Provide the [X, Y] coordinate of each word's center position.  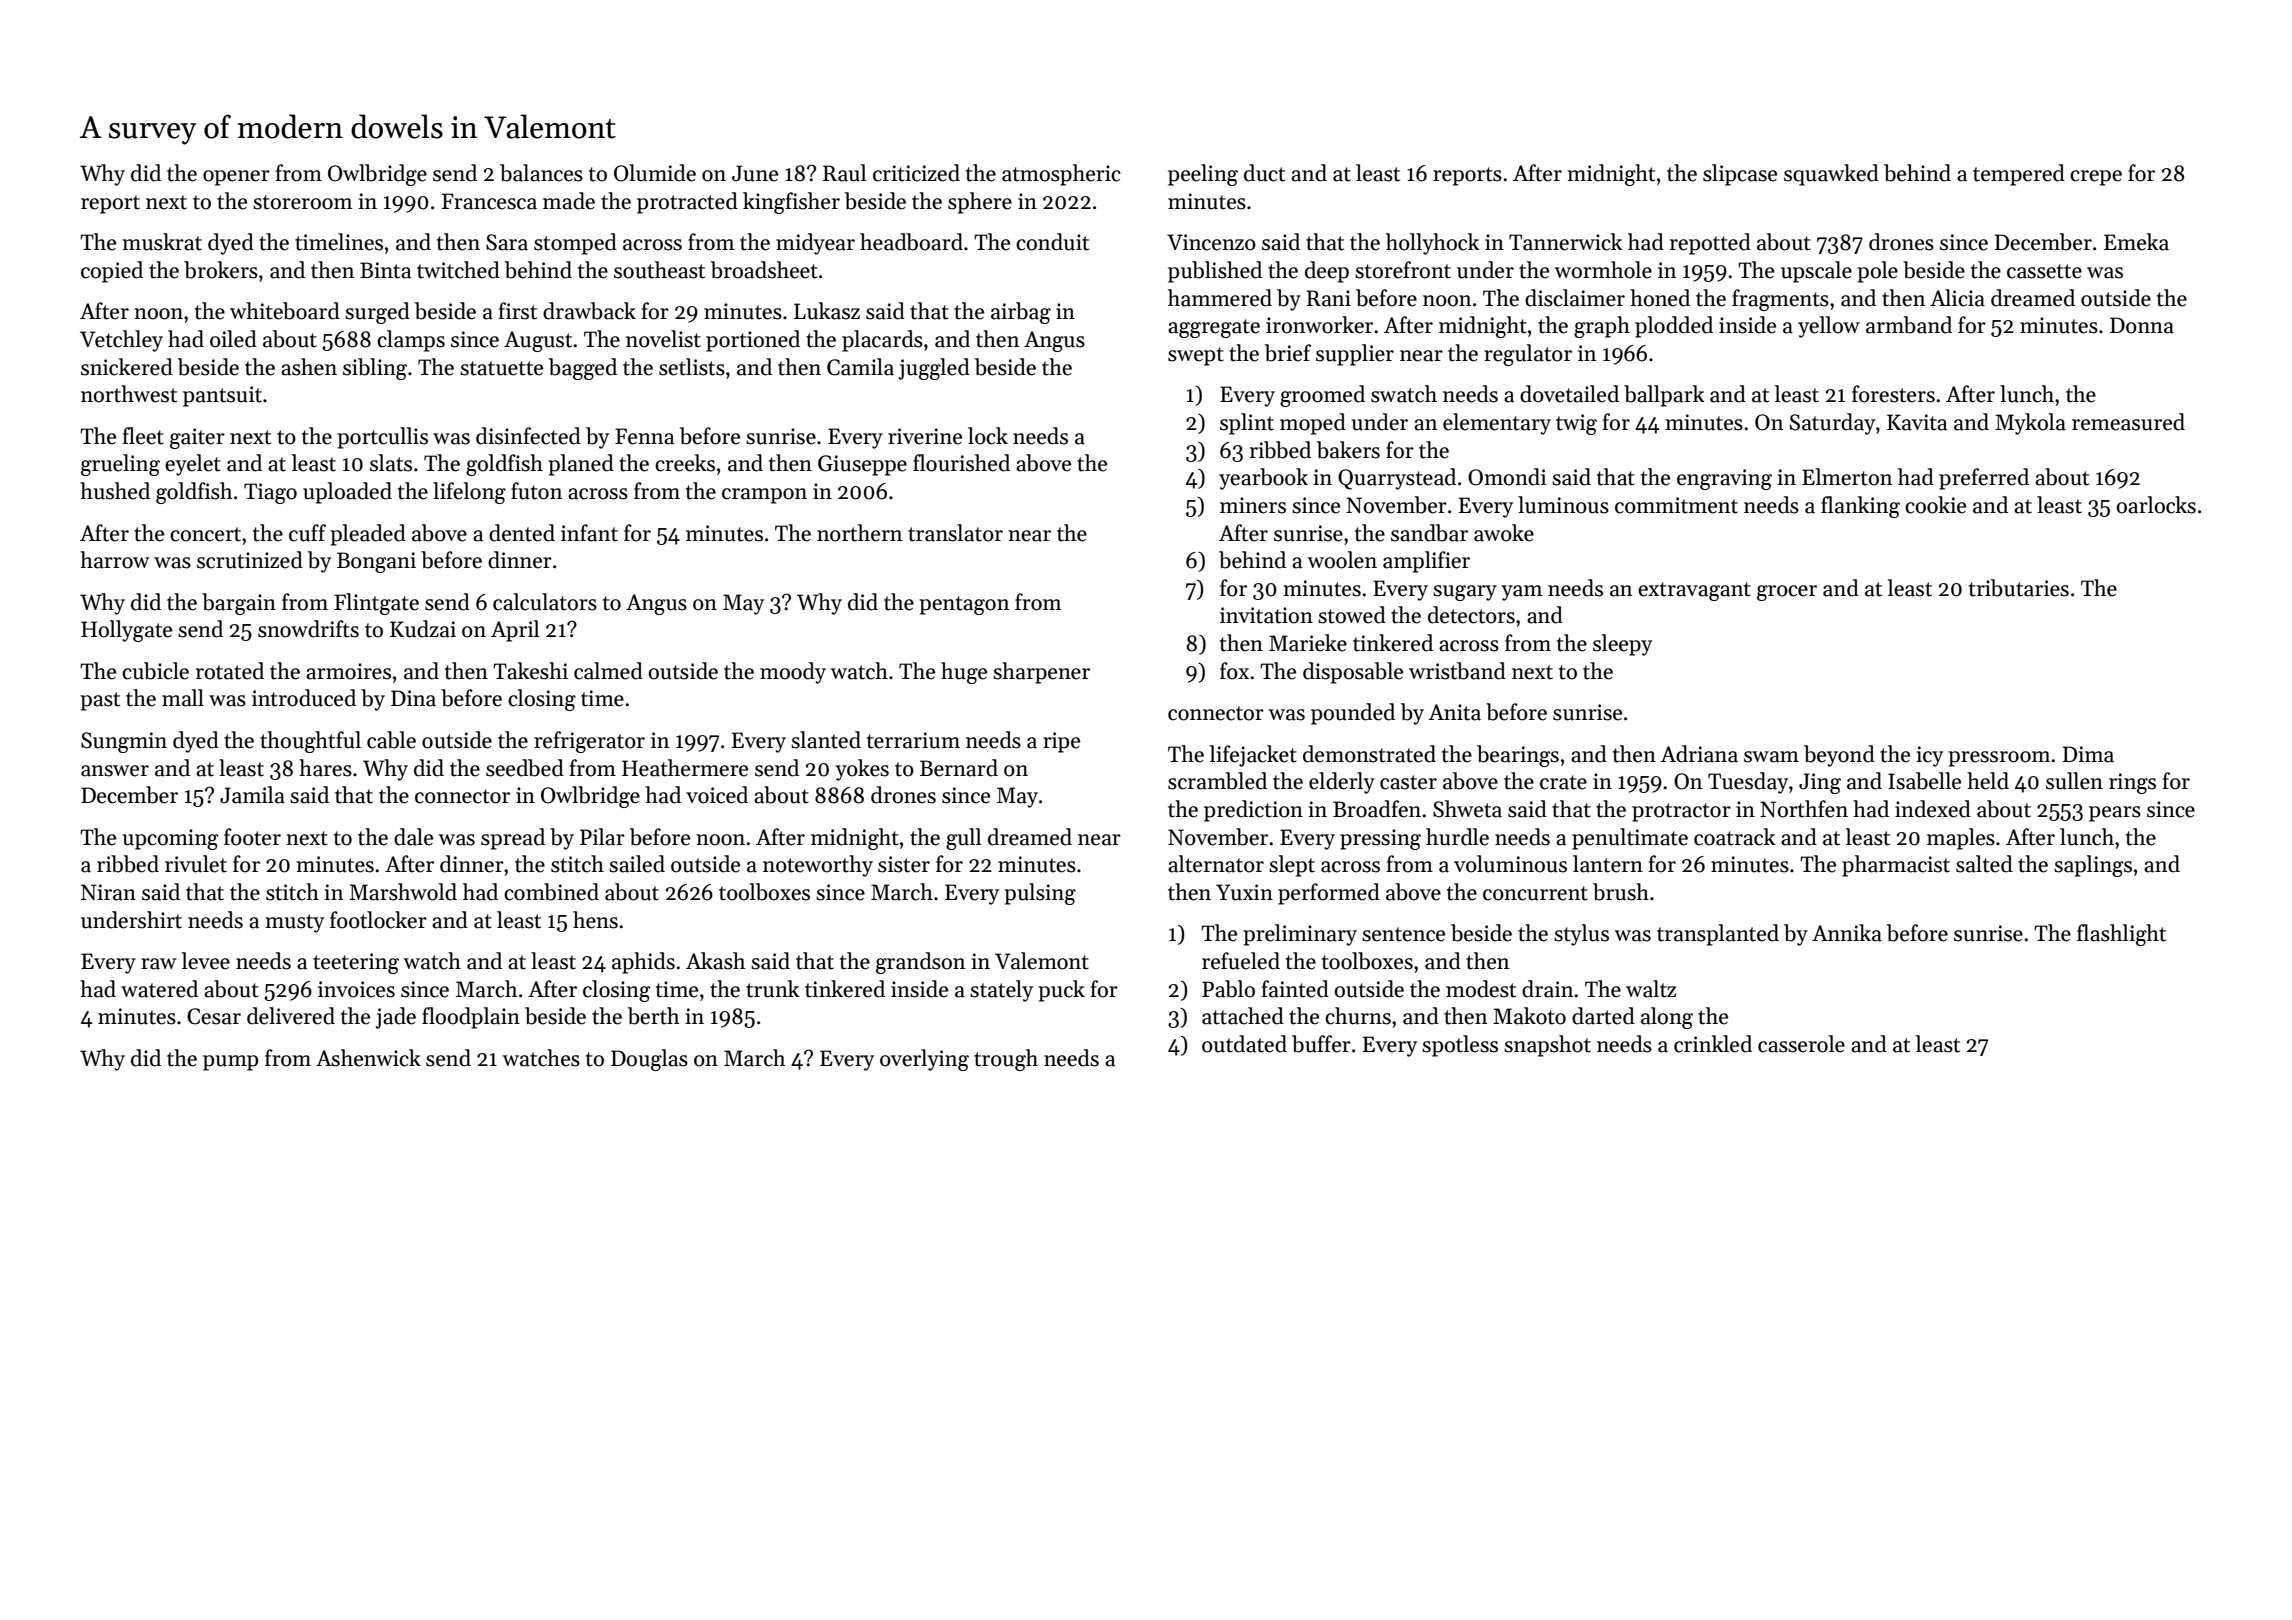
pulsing [1040, 894]
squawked [1831, 175]
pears [2115, 814]
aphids [643, 963]
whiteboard [285, 311]
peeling [1203, 175]
